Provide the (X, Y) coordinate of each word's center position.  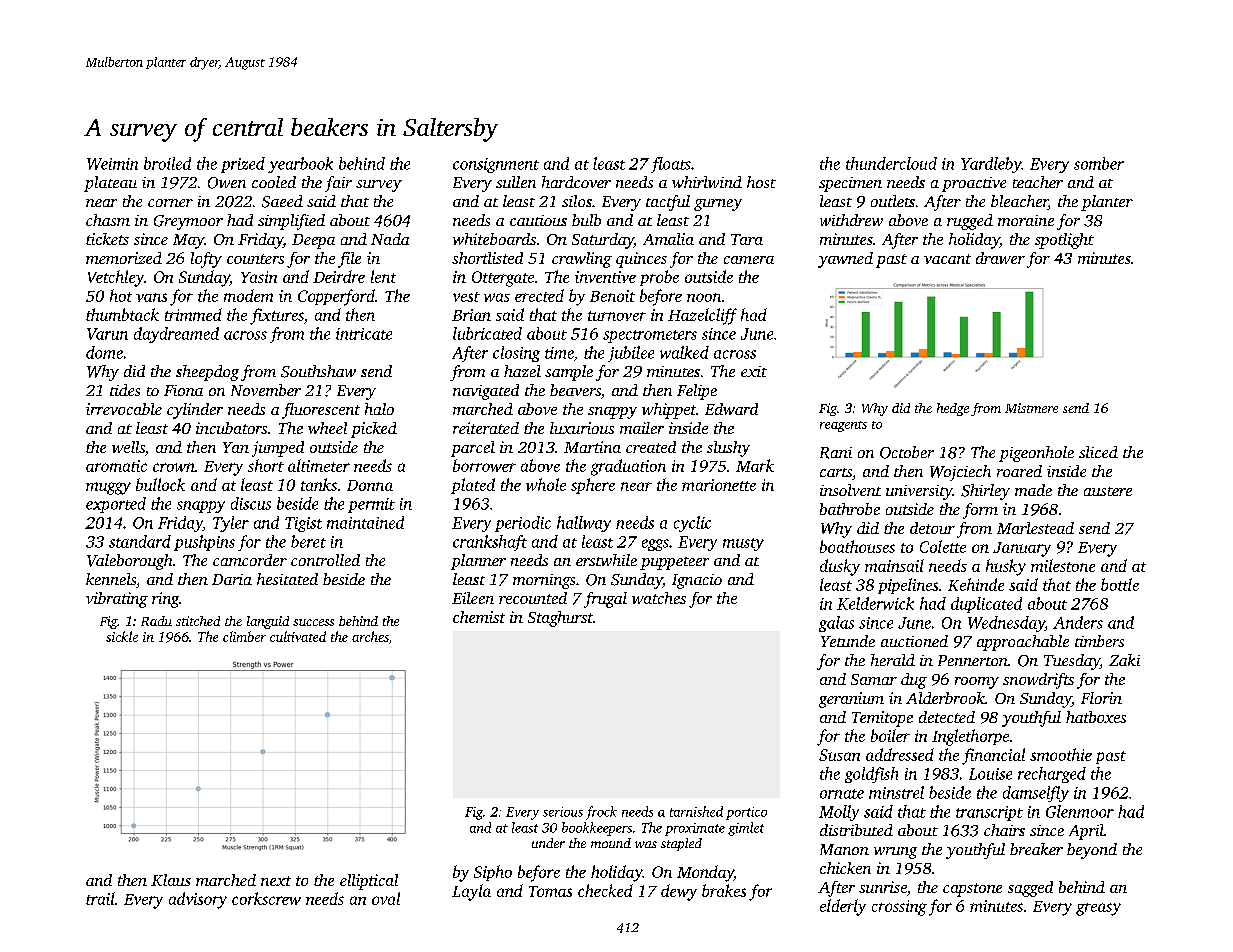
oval (386, 898)
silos (577, 201)
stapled (681, 844)
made (1033, 490)
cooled (274, 182)
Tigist (303, 524)
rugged (970, 222)
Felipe (697, 392)
